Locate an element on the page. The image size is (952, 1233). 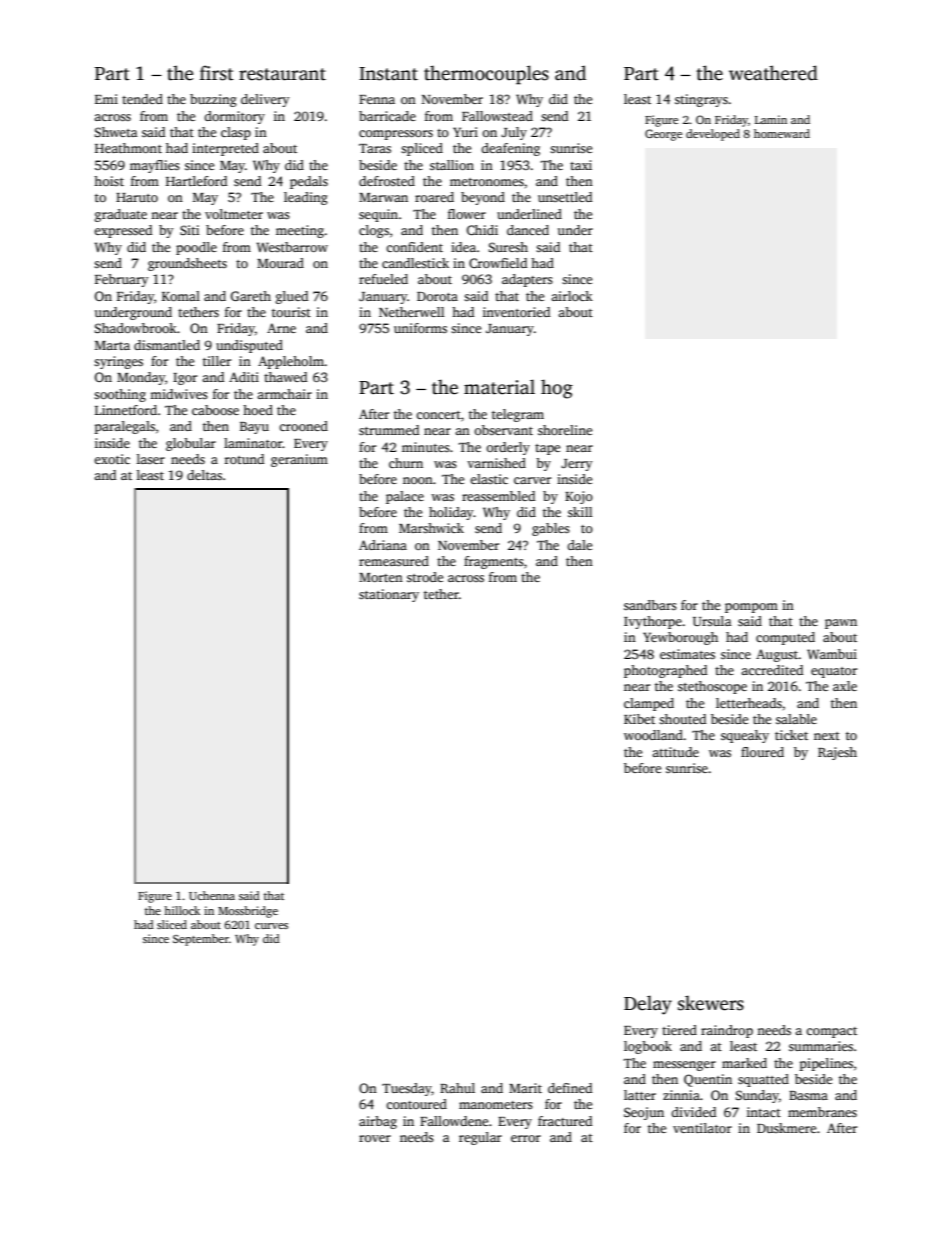
restaurant is located at coordinates (282, 74).
